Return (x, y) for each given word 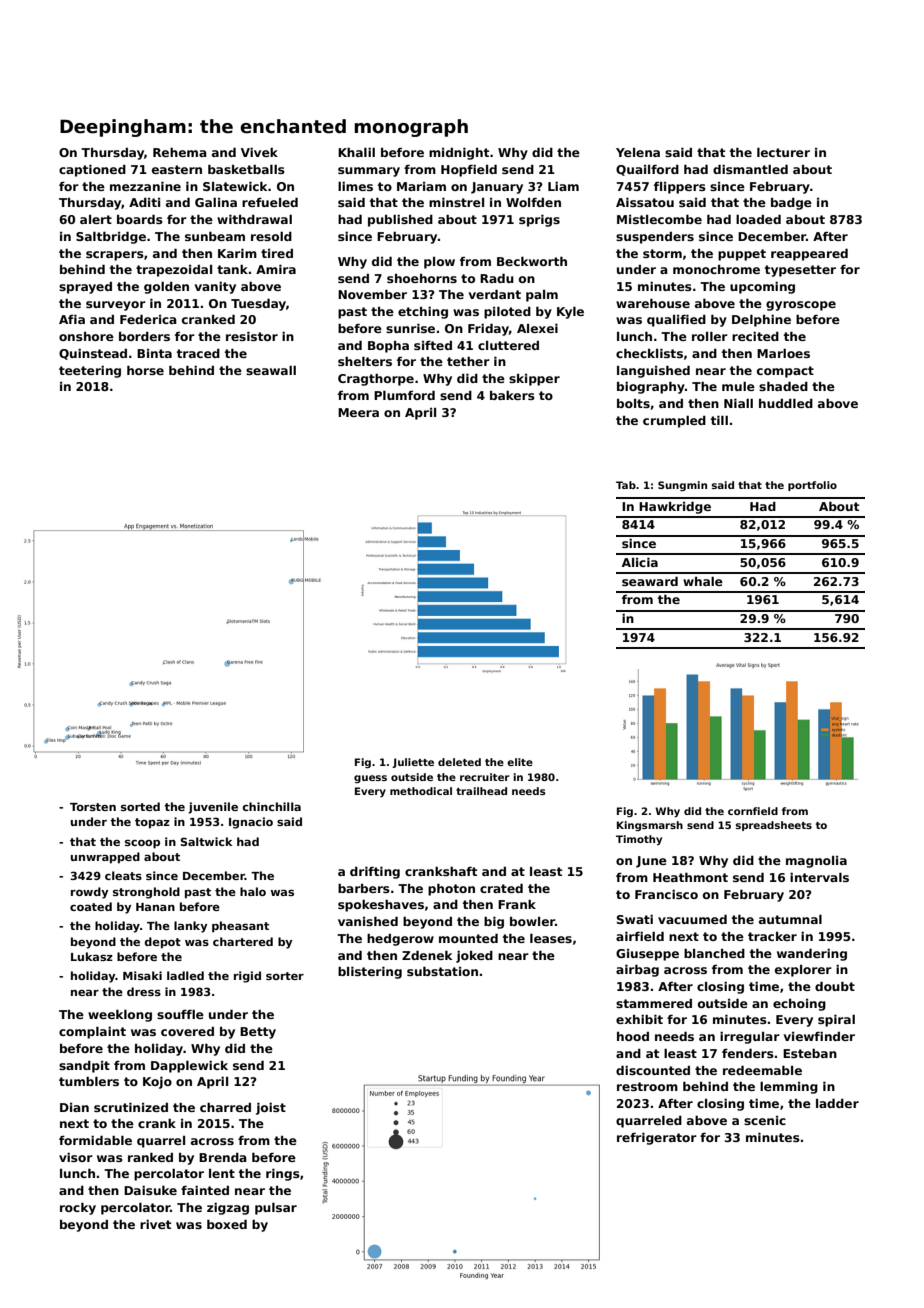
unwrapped (105, 858)
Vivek (259, 152)
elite (520, 762)
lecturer (783, 152)
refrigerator (657, 1139)
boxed (227, 1224)
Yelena (638, 152)
